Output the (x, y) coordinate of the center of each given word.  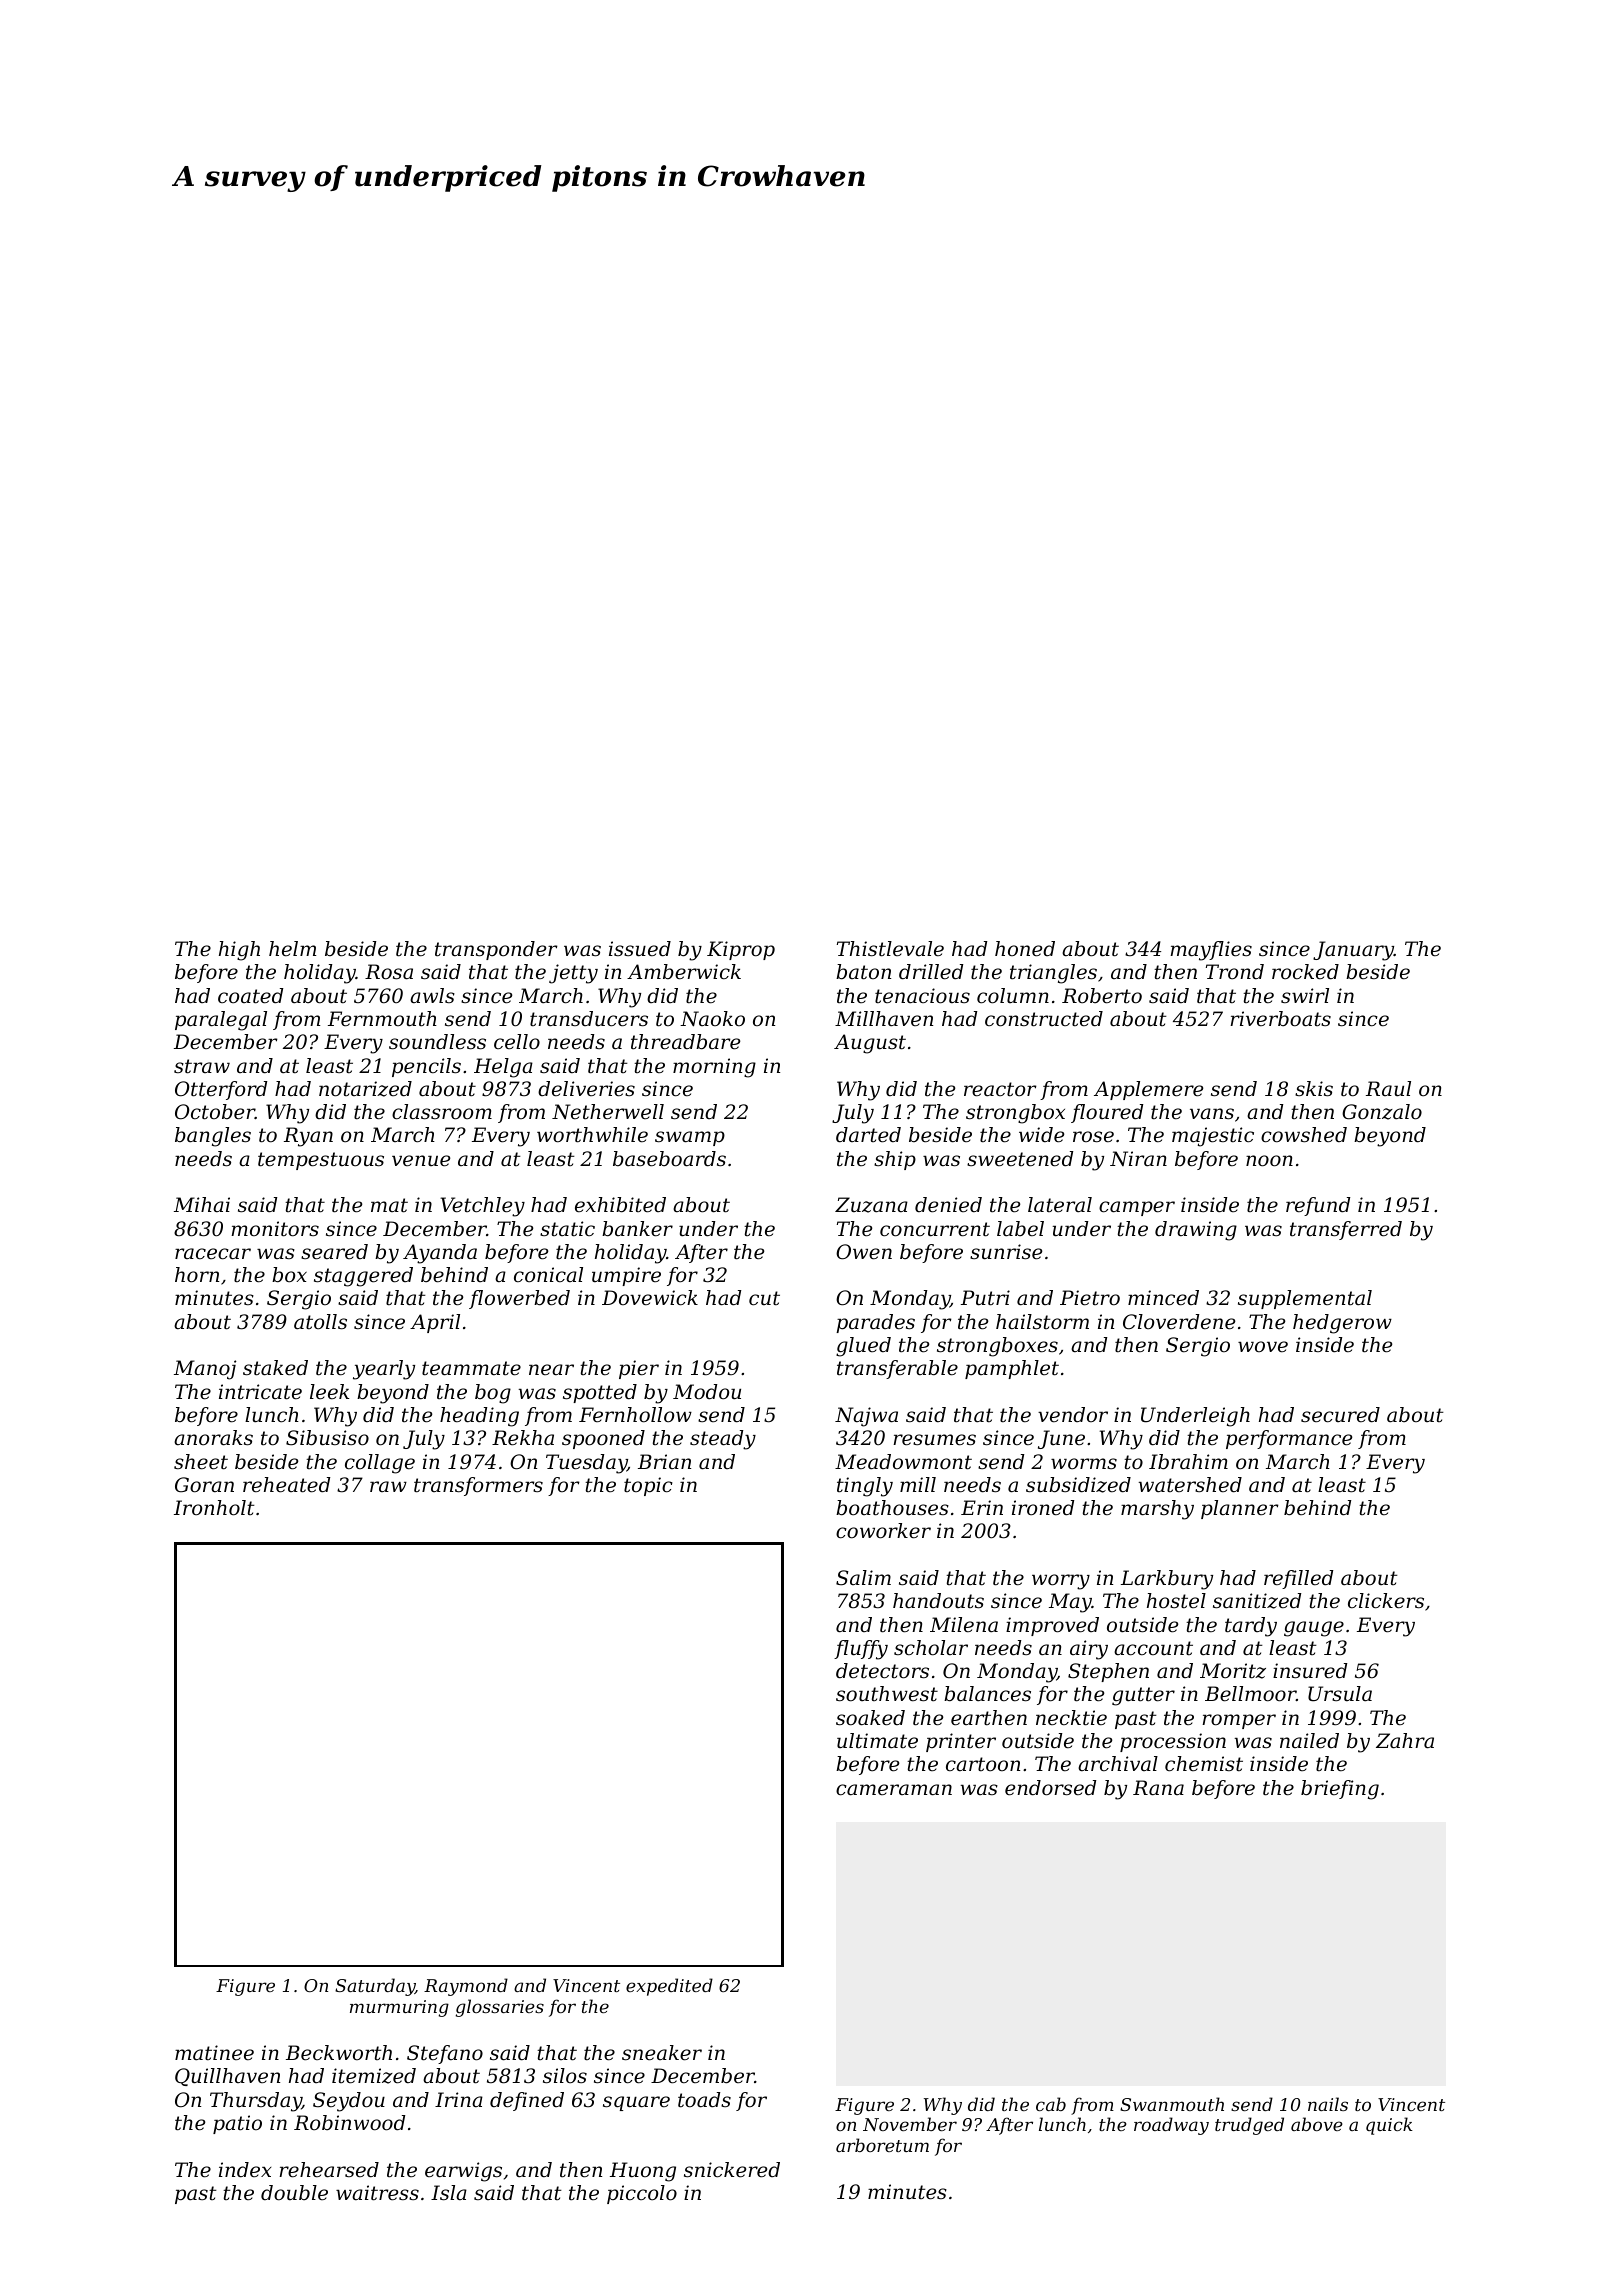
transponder (496, 950)
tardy (1251, 1627)
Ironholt (214, 1508)
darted (868, 1135)
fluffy (861, 1650)
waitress (377, 2193)
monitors (275, 1229)
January (1353, 951)
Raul (1388, 1089)
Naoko (712, 1019)
